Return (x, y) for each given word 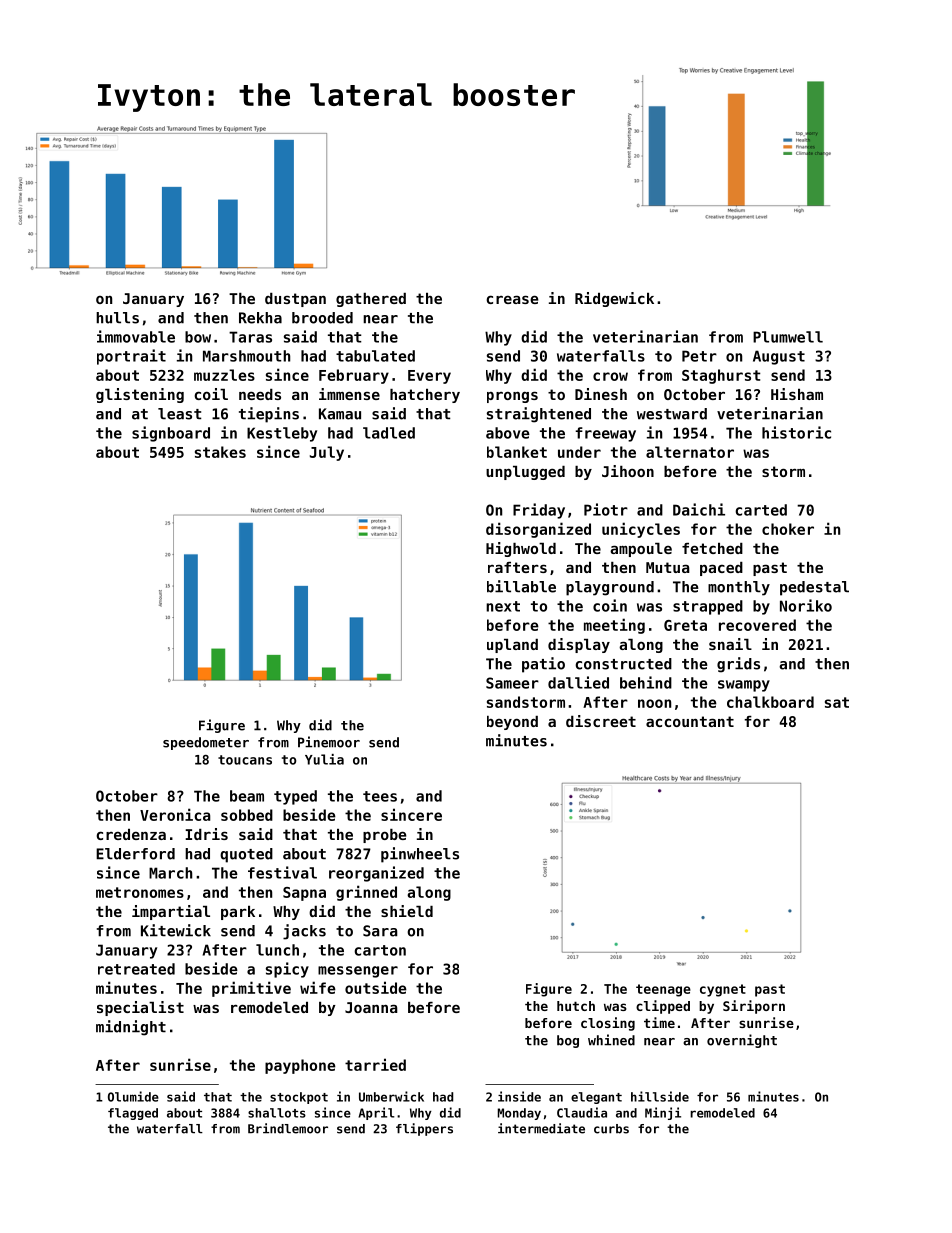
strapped (708, 607)
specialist (140, 1008)
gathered (371, 300)
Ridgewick (614, 299)
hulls (117, 318)
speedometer (206, 743)
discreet (601, 721)
